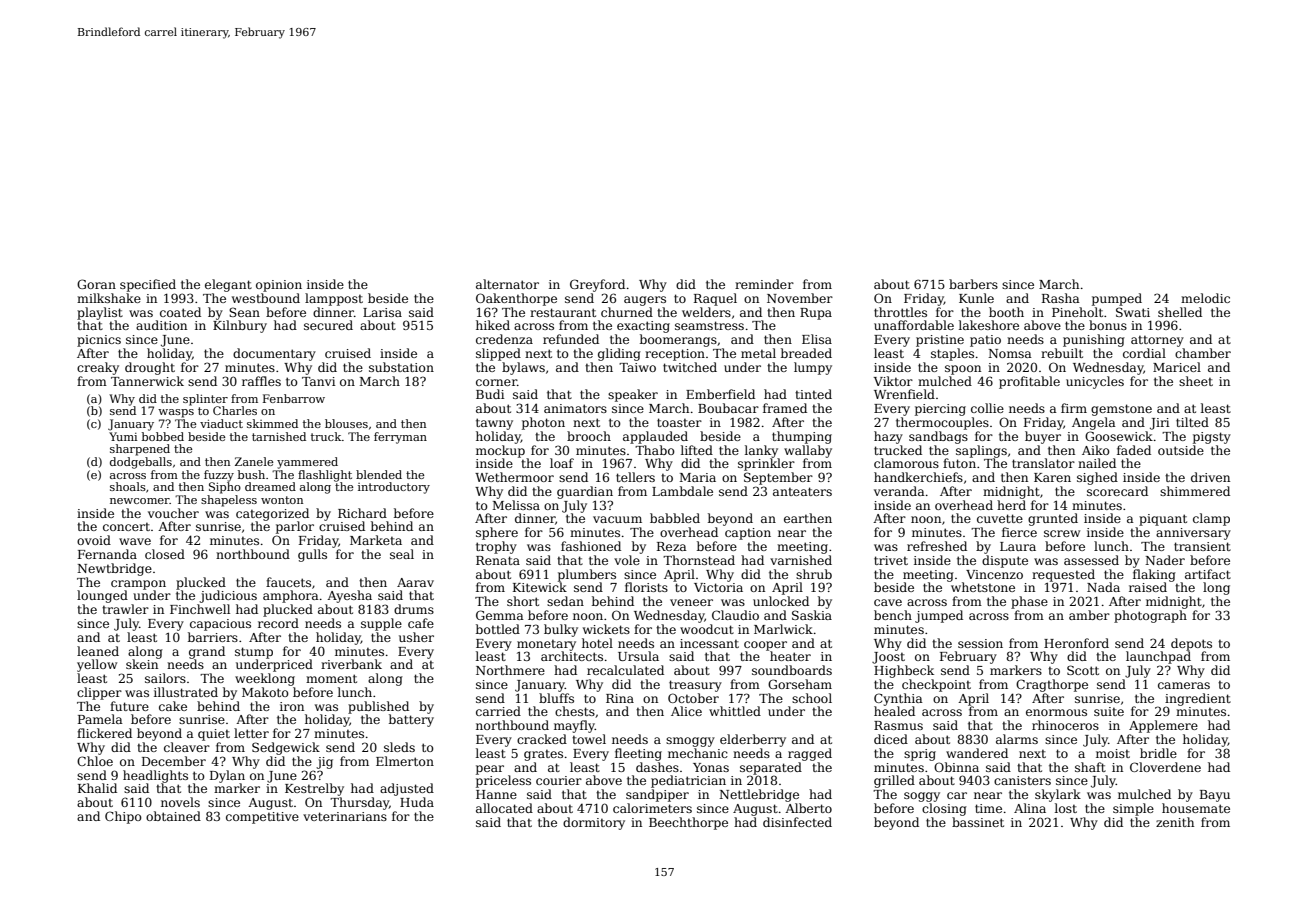 Image resolution: width=1308 pixels, height=924 pixels. What do you see at coordinates (288, 582) in the page?
I see `faucets` at bounding box center [288, 582].
